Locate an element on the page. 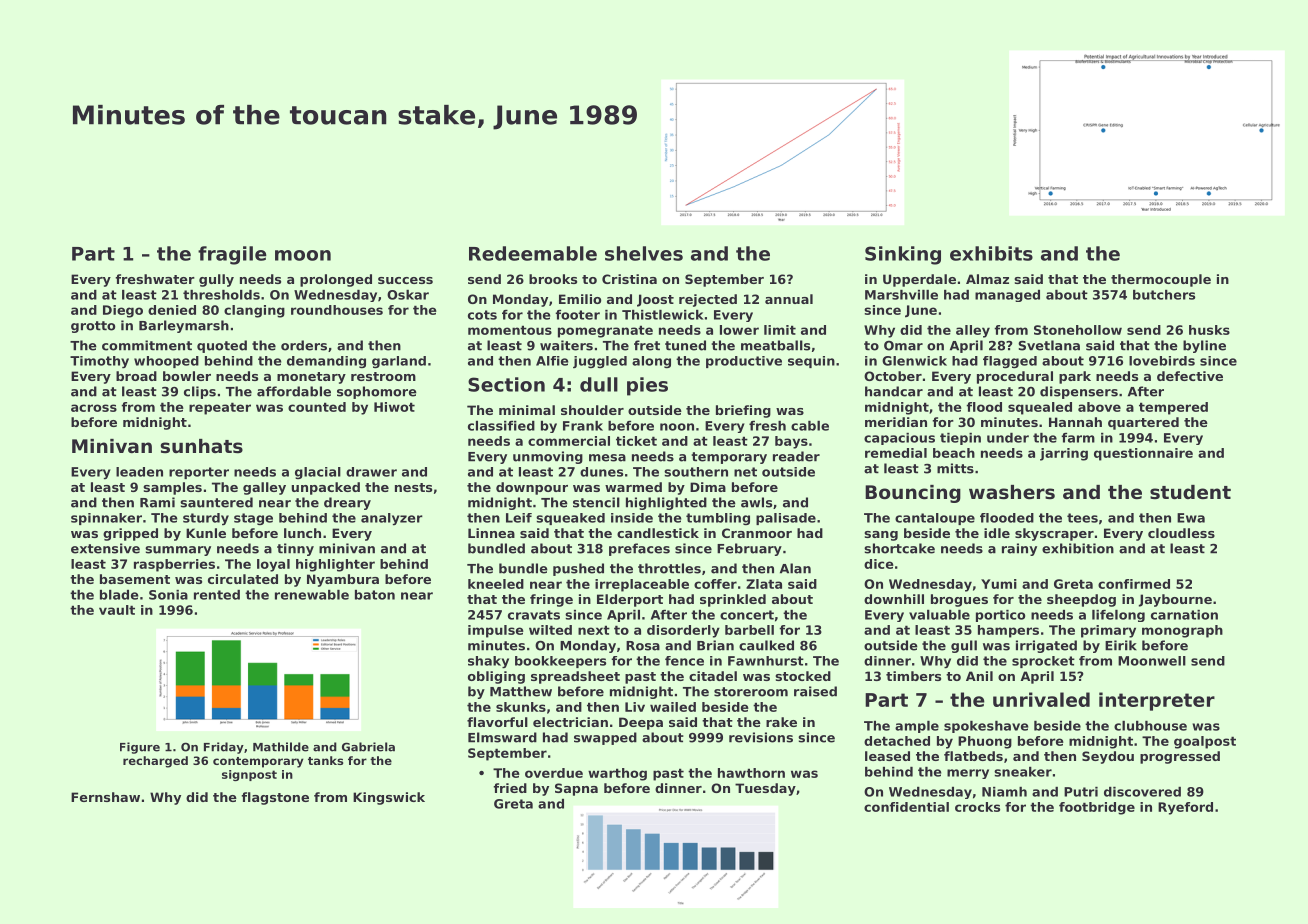 This image has width=1308, height=924. exhibits is located at coordinates (991, 253).
